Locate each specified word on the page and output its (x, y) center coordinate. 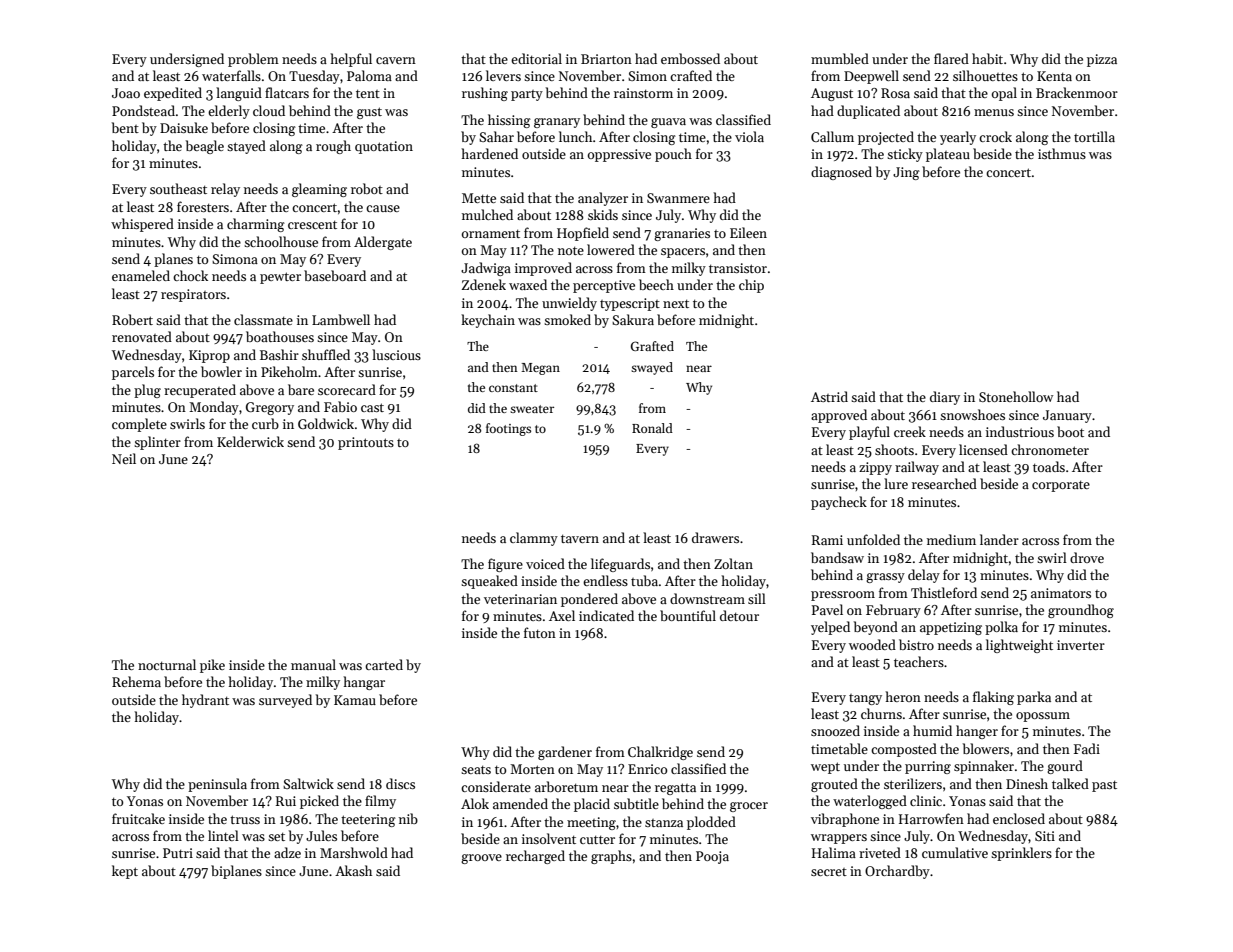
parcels (133, 373)
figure (505, 565)
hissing (509, 121)
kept (125, 872)
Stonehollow (1016, 396)
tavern (580, 538)
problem (253, 60)
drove (1087, 557)
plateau (948, 155)
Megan (540, 369)
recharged (535, 857)
